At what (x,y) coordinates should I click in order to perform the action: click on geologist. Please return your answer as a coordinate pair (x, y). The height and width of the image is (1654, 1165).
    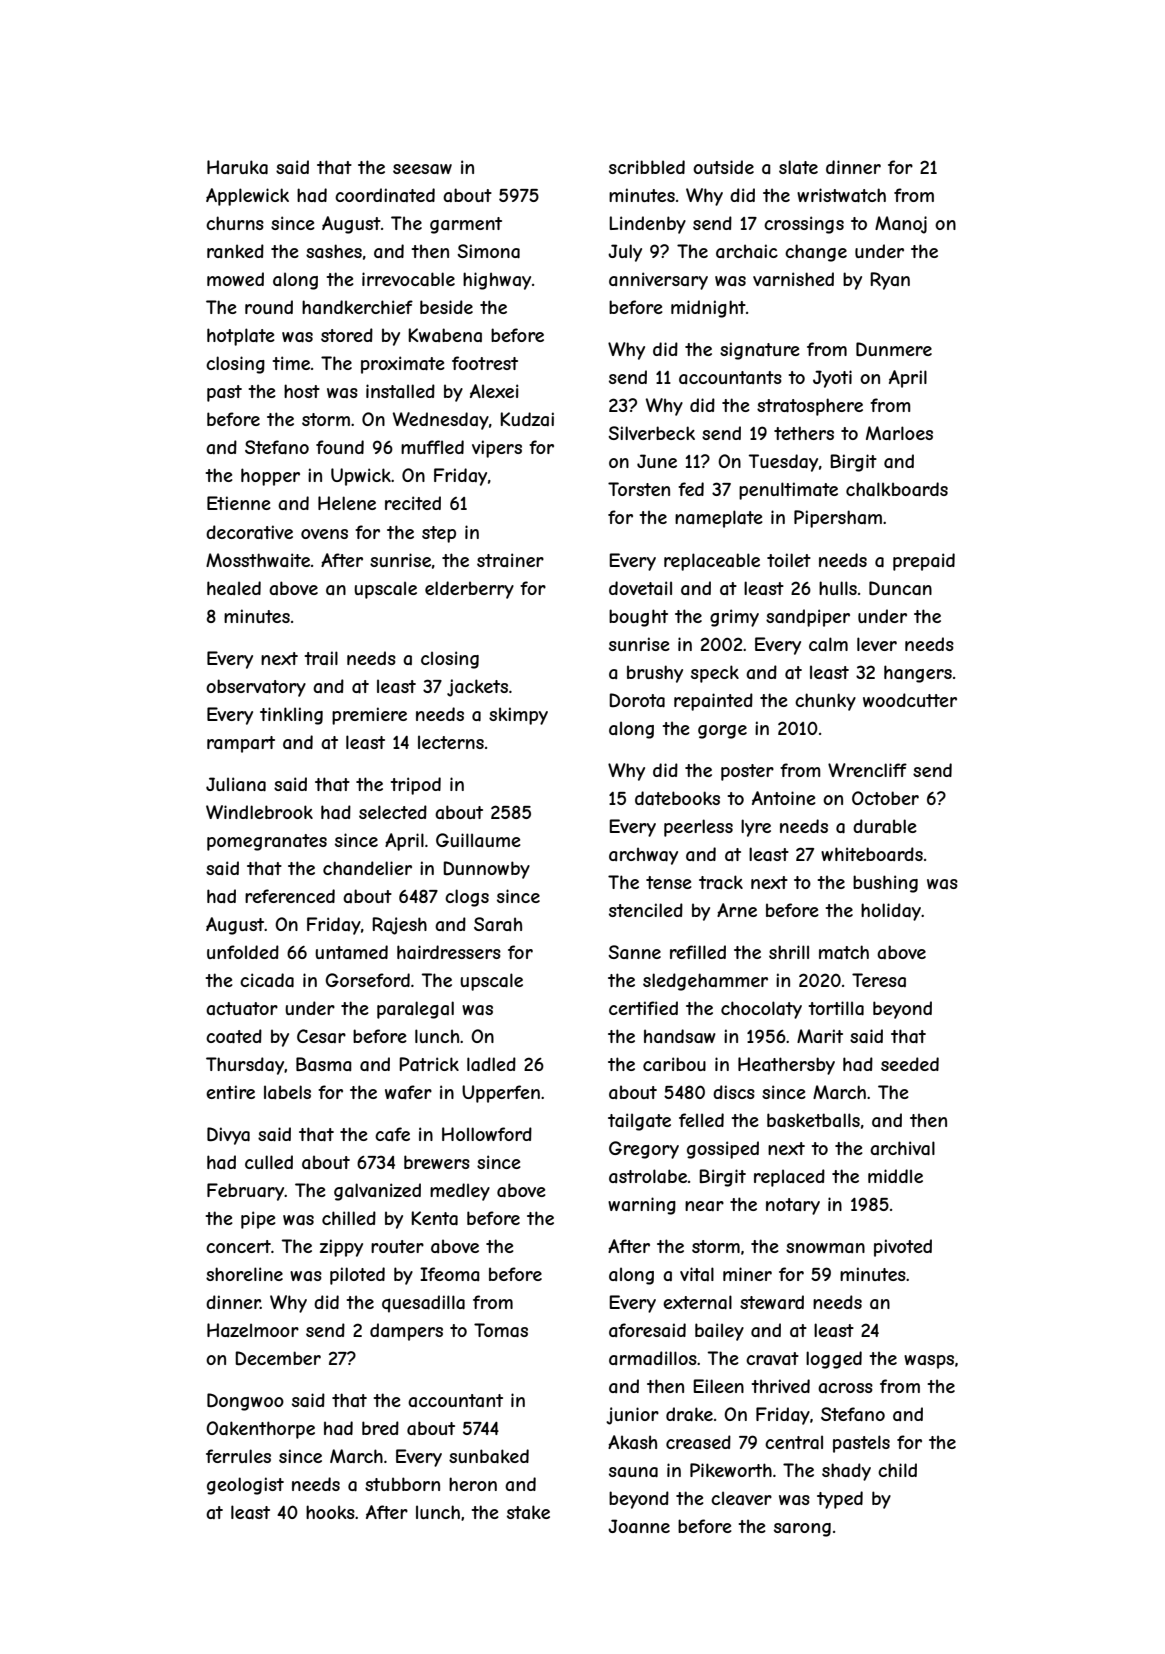
    Looking at the image, I should click on (245, 1486).
